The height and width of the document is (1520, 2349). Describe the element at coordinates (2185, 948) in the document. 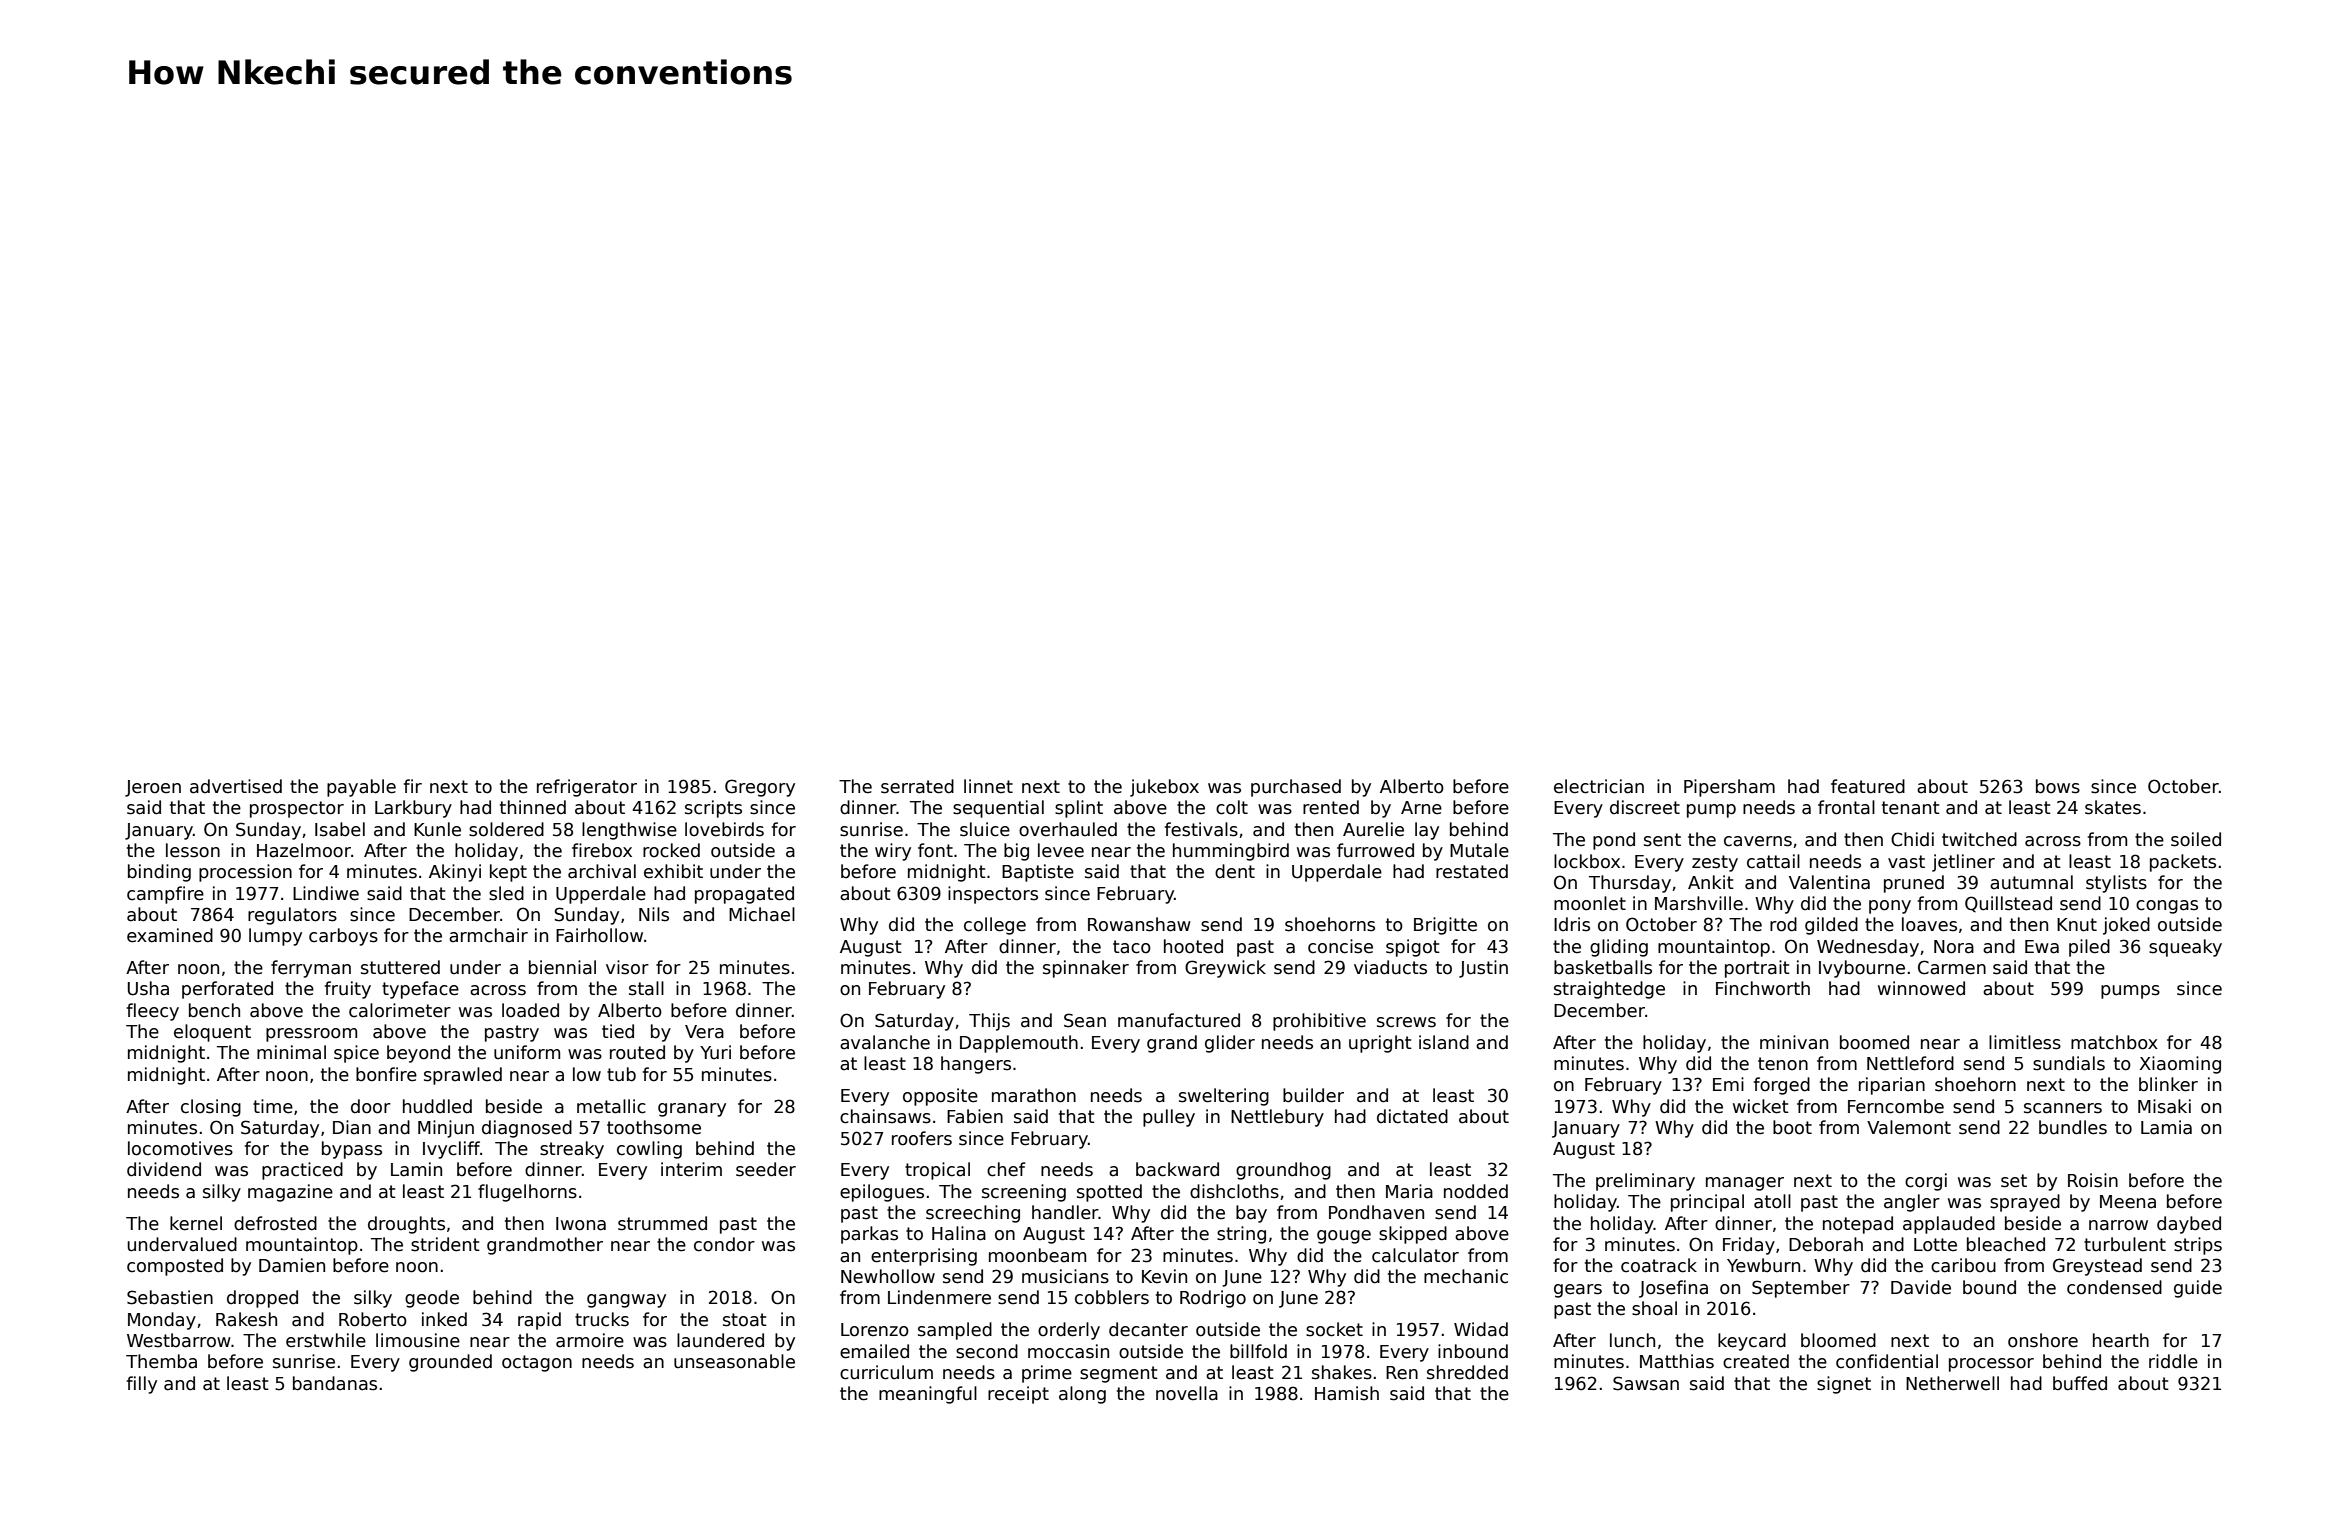

I see `squeaky` at that location.
